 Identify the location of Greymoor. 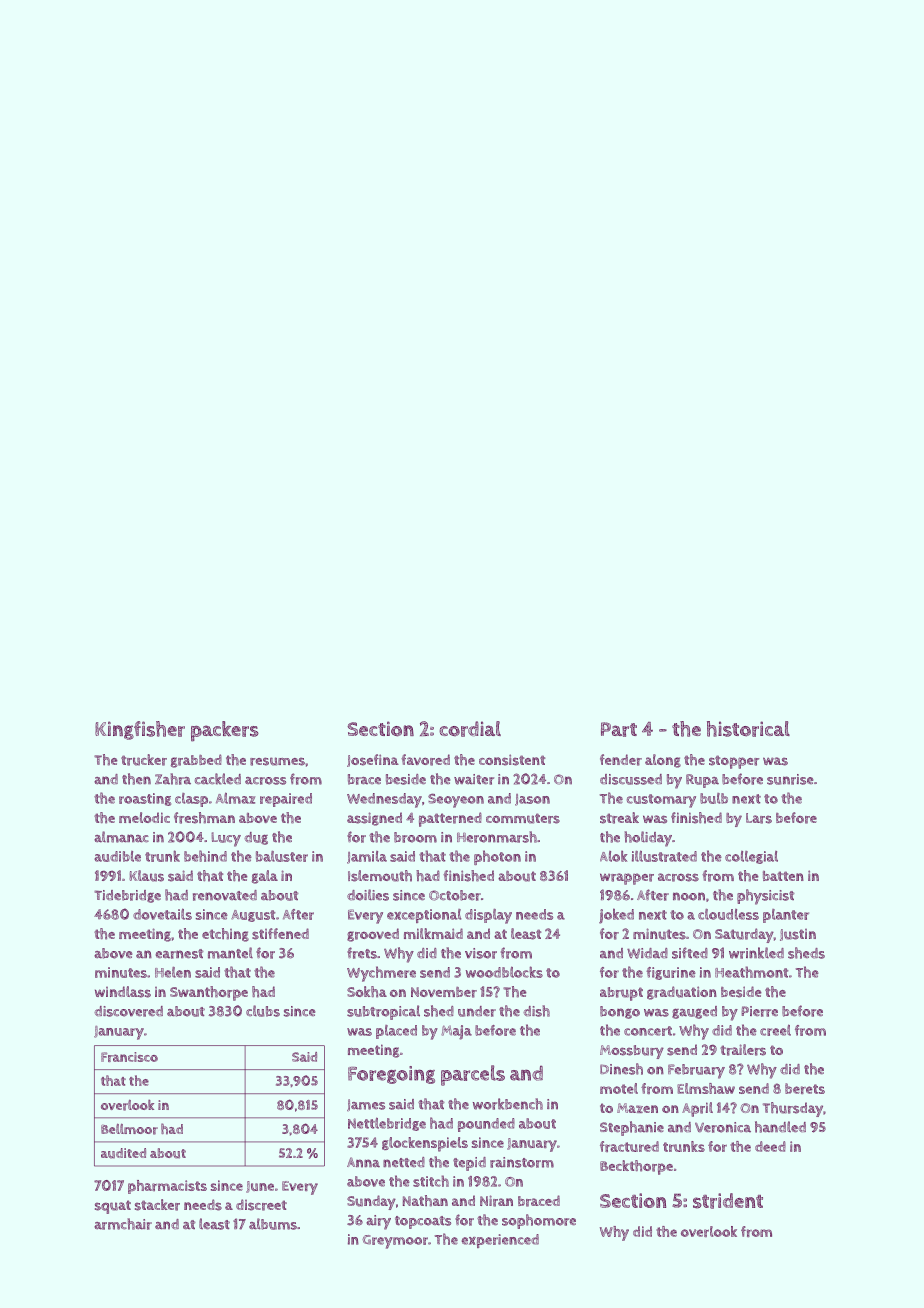
(395, 1242).
